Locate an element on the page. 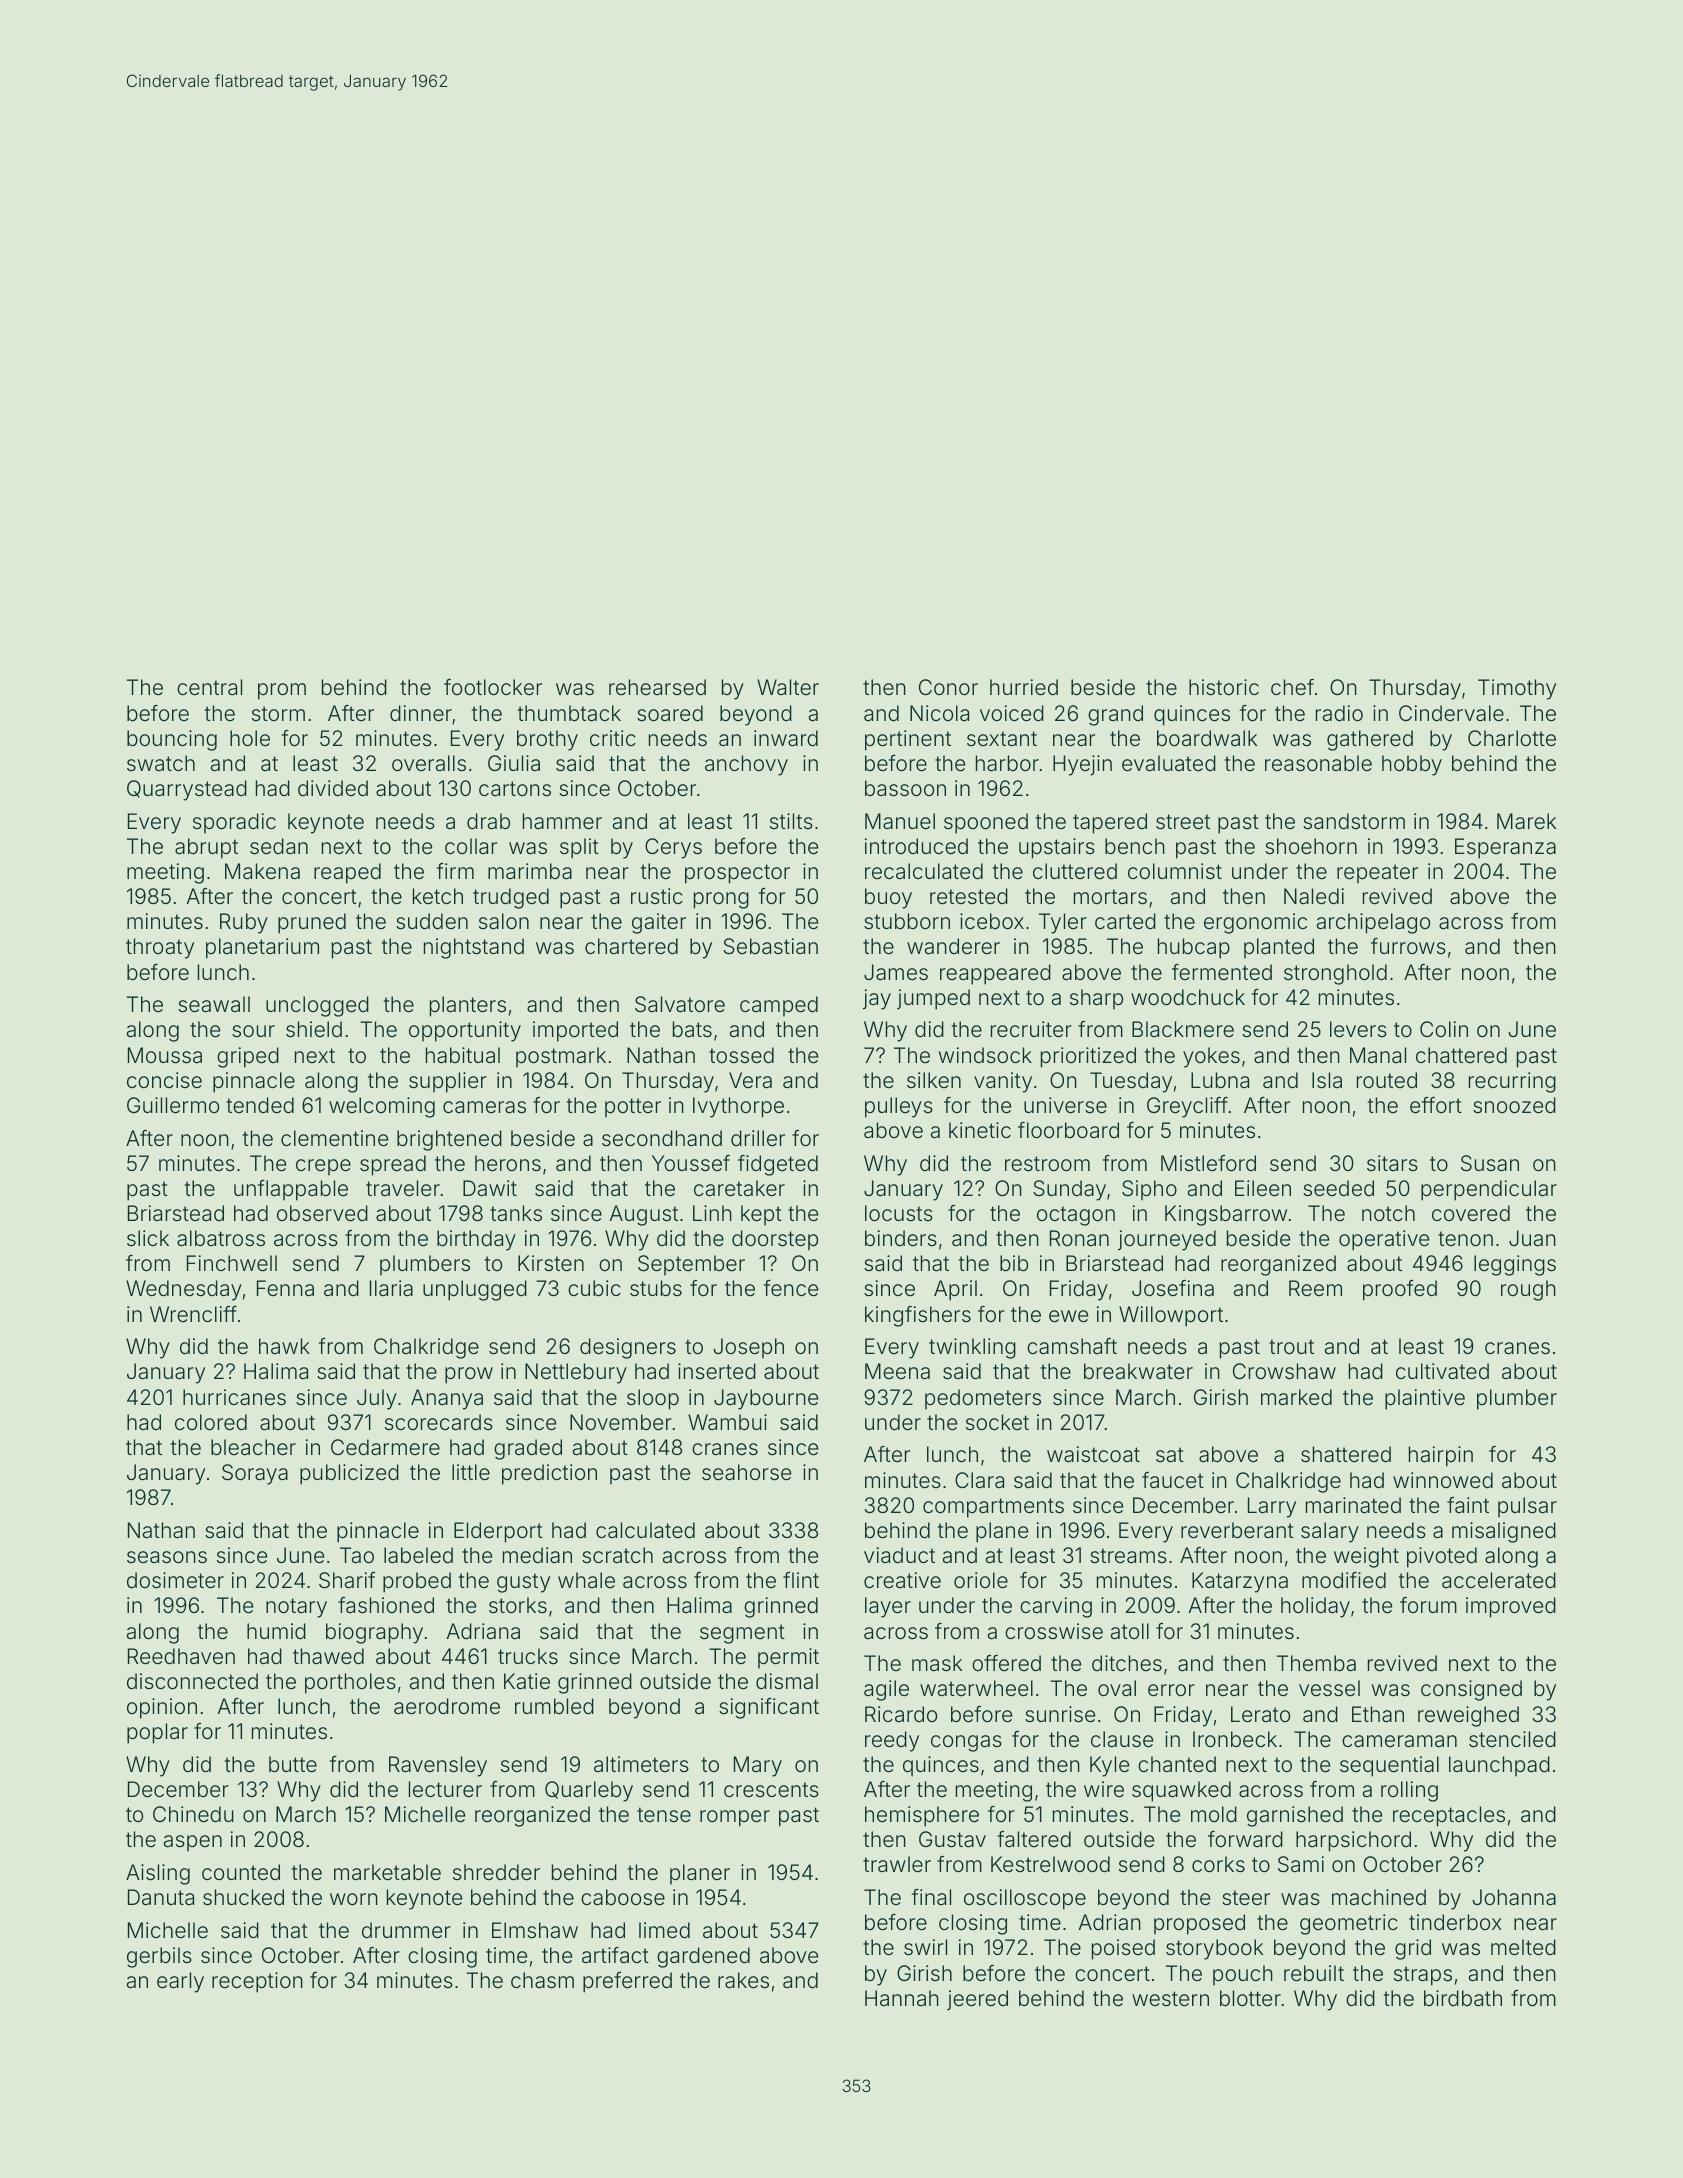  furrows is located at coordinates (1408, 946).
